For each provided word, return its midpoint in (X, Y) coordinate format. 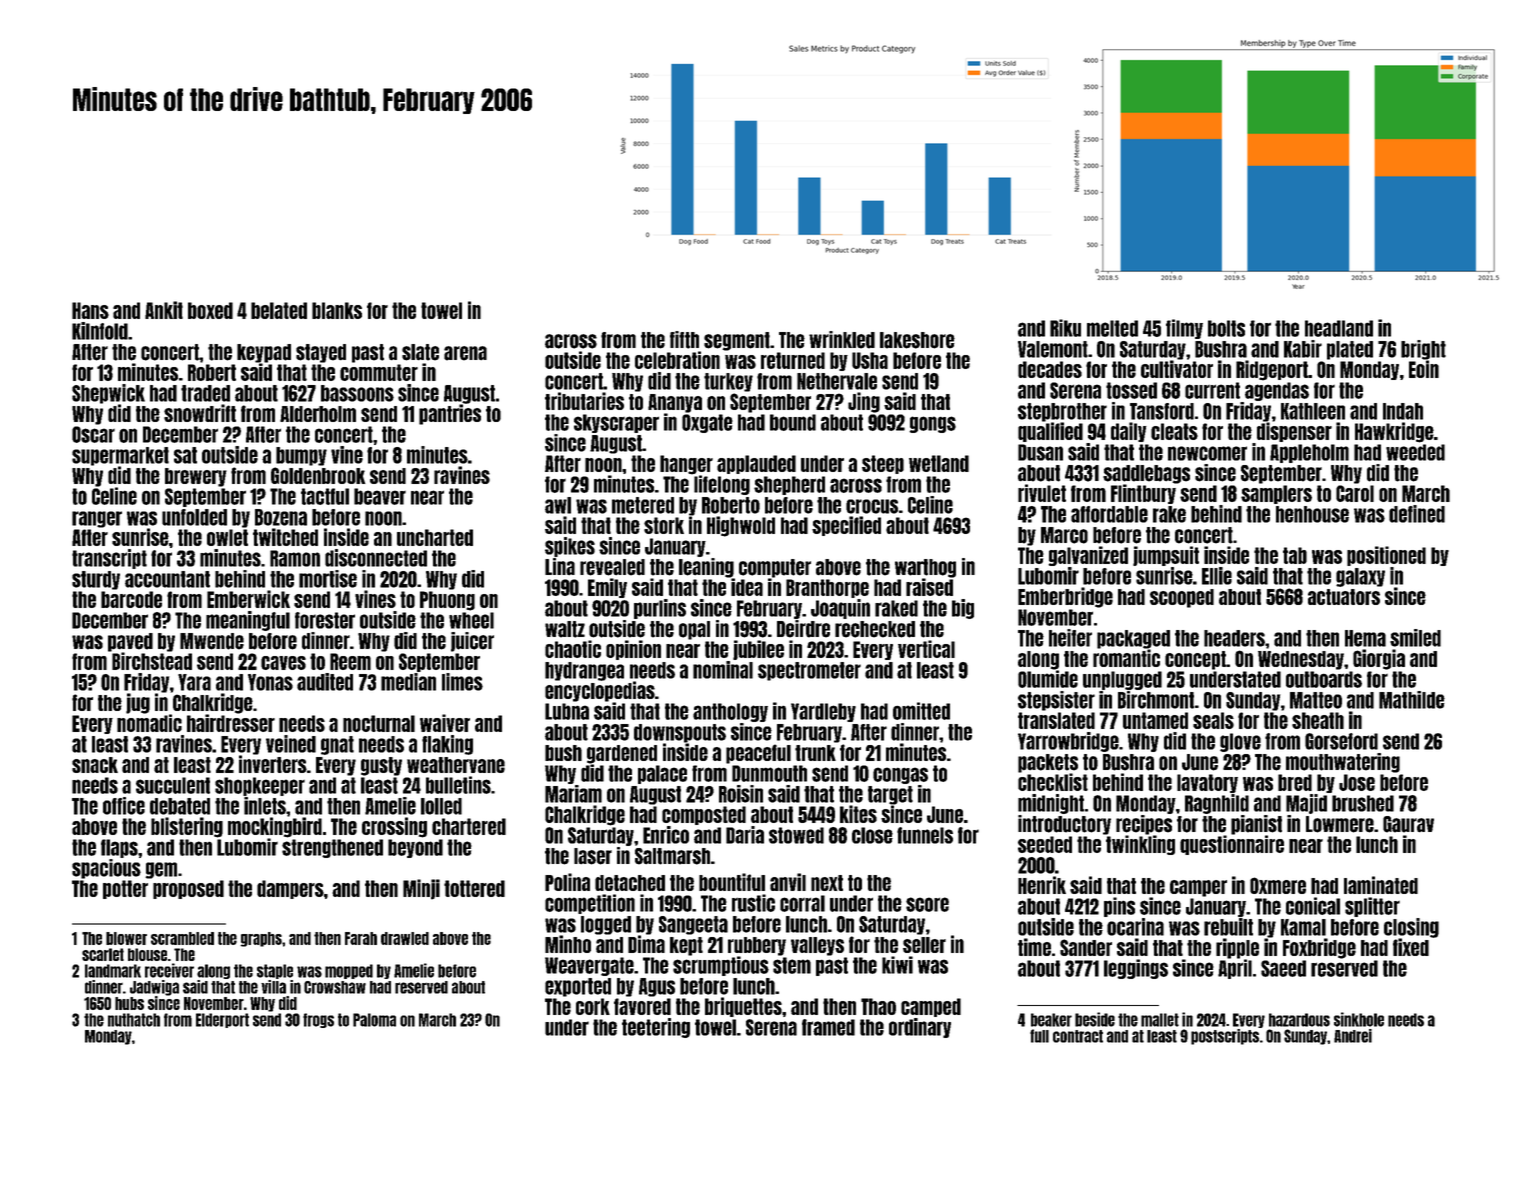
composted (704, 815)
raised (929, 587)
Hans (90, 310)
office (124, 806)
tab (1295, 555)
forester (325, 620)
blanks (337, 310)
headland (1339, 328)
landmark (113, 971)
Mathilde (1412, 700)
